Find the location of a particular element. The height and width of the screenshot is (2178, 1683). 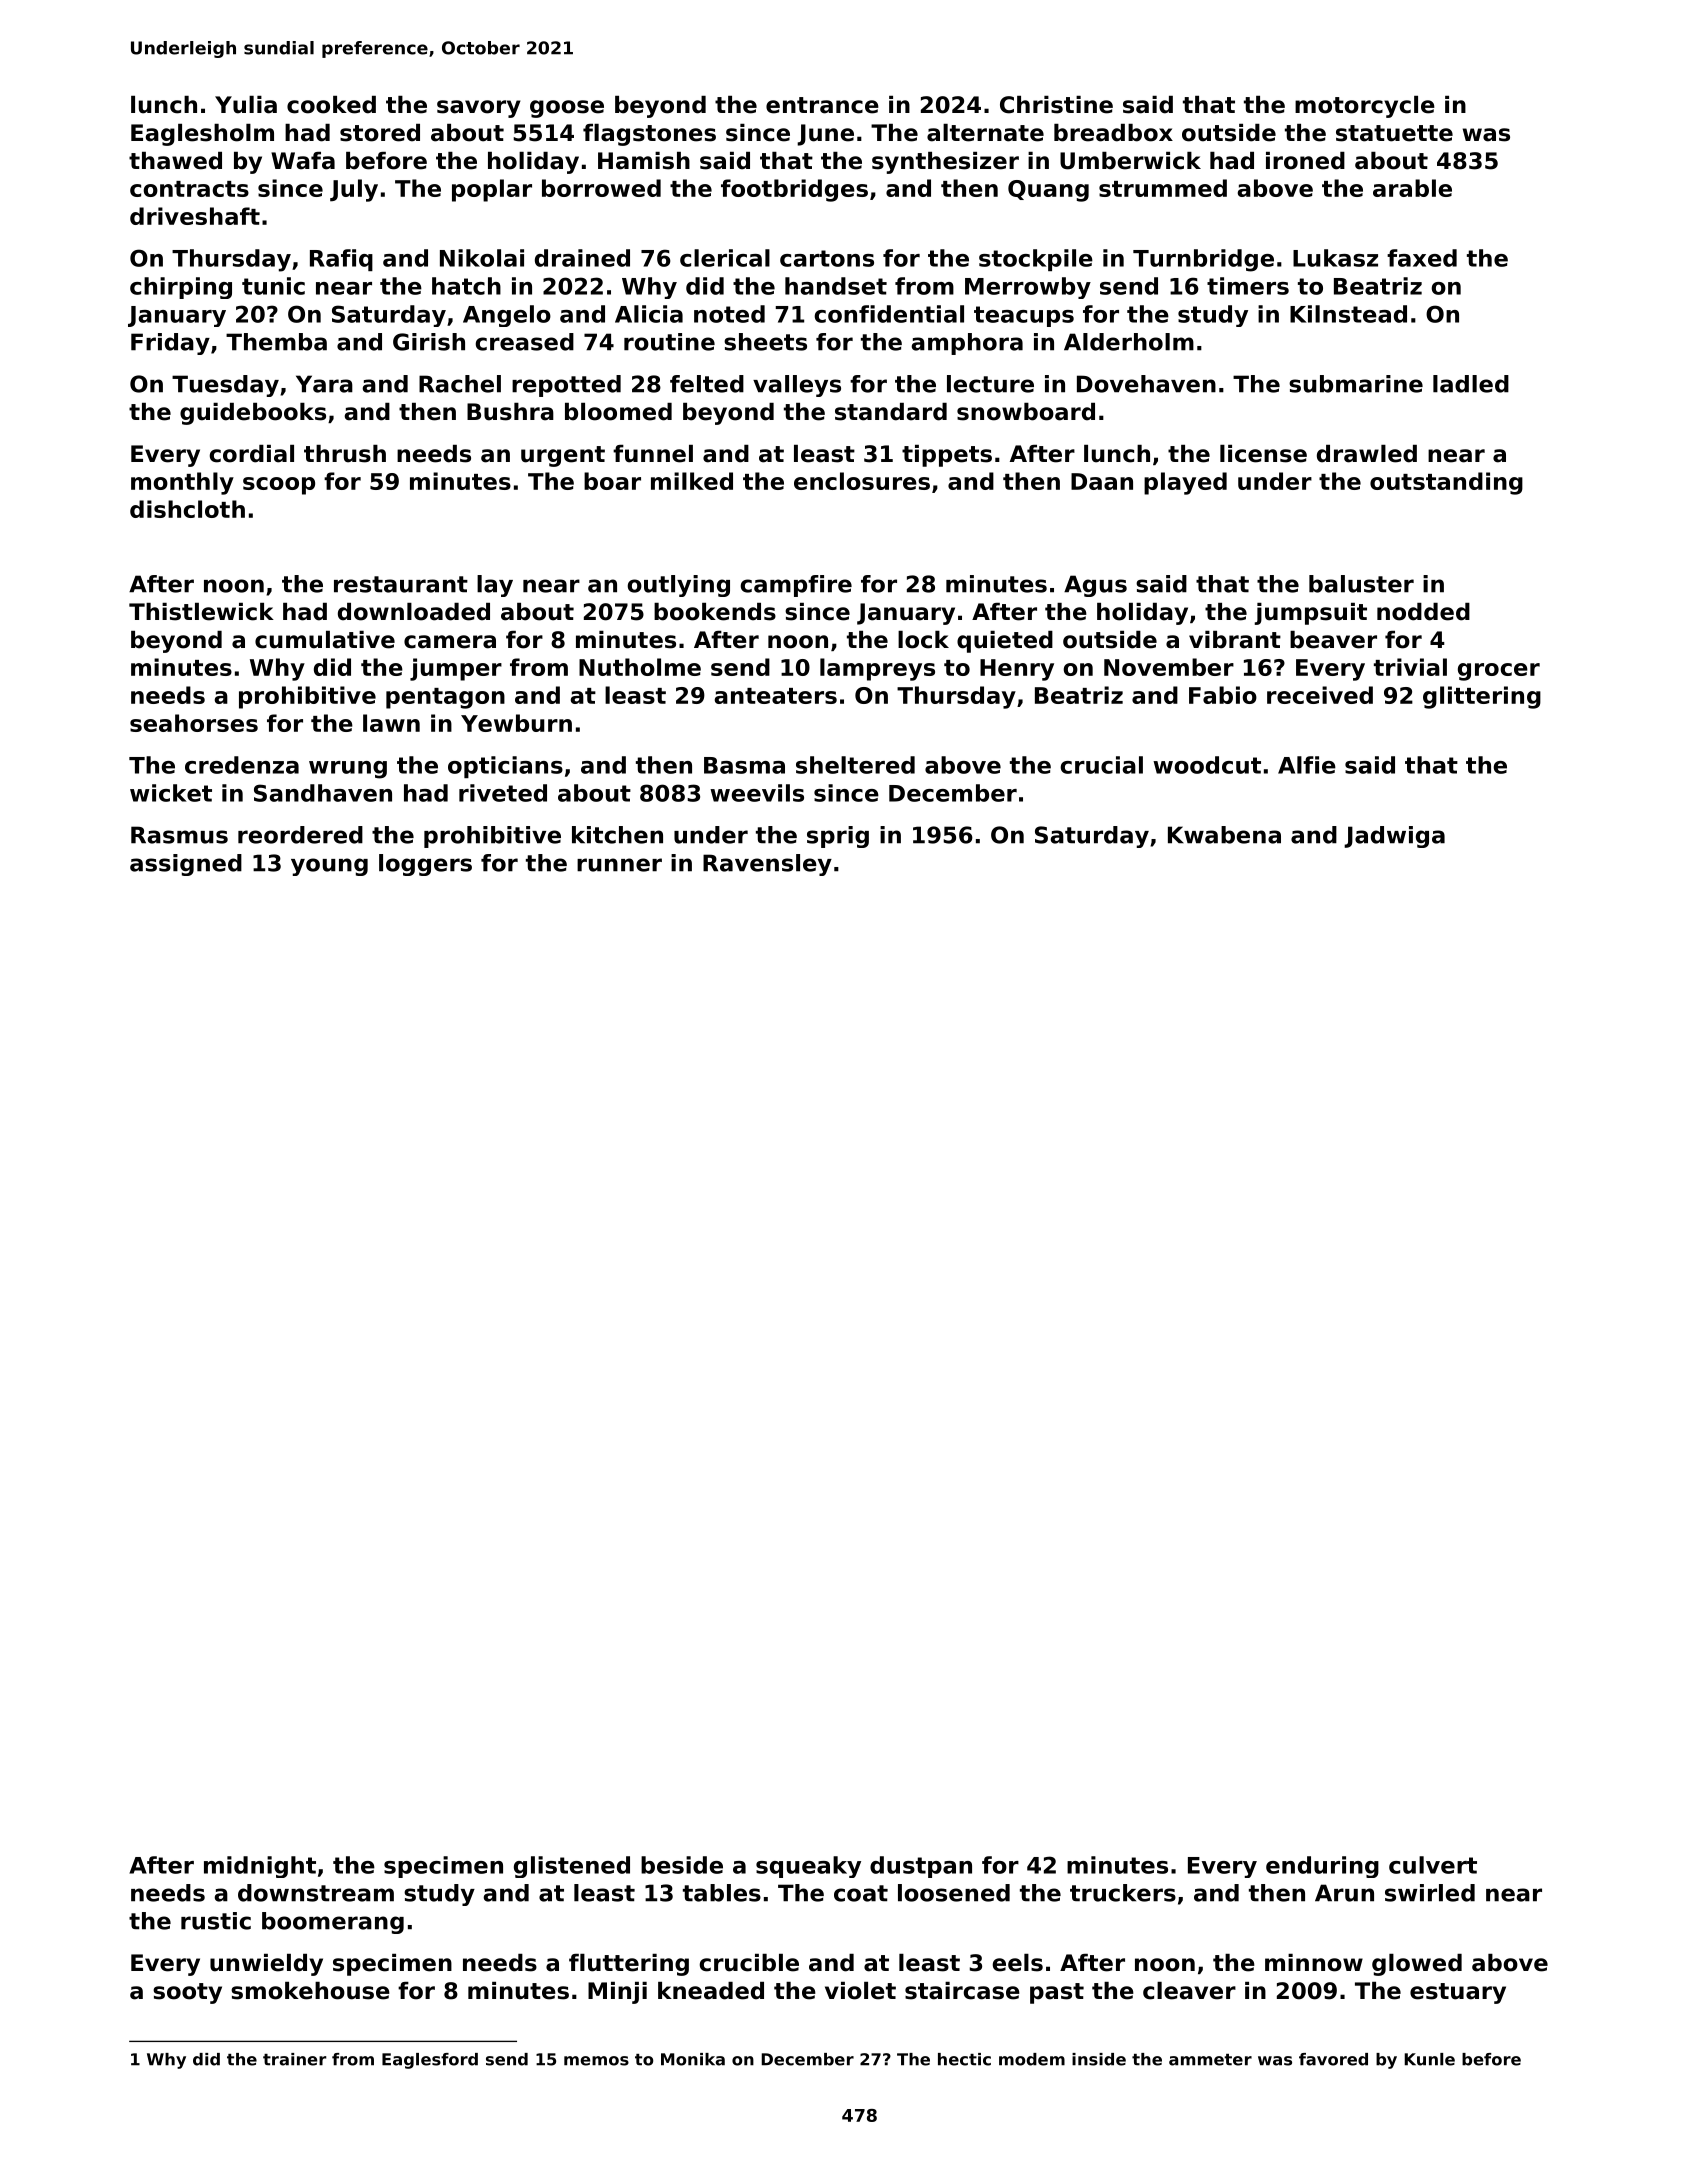

enduring is located at coordinates (1322, 1867).
